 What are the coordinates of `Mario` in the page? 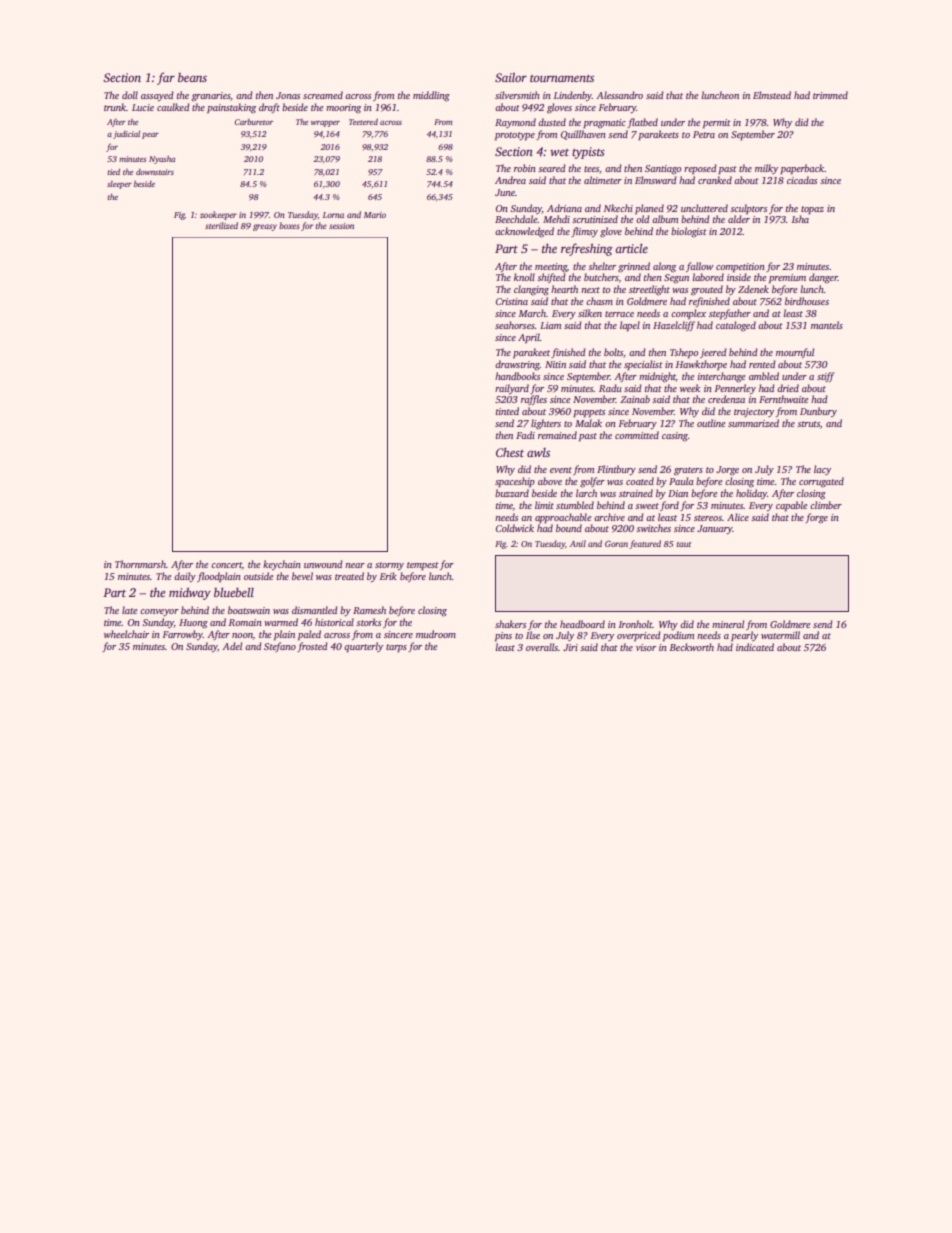 It's located at (375, 215).
